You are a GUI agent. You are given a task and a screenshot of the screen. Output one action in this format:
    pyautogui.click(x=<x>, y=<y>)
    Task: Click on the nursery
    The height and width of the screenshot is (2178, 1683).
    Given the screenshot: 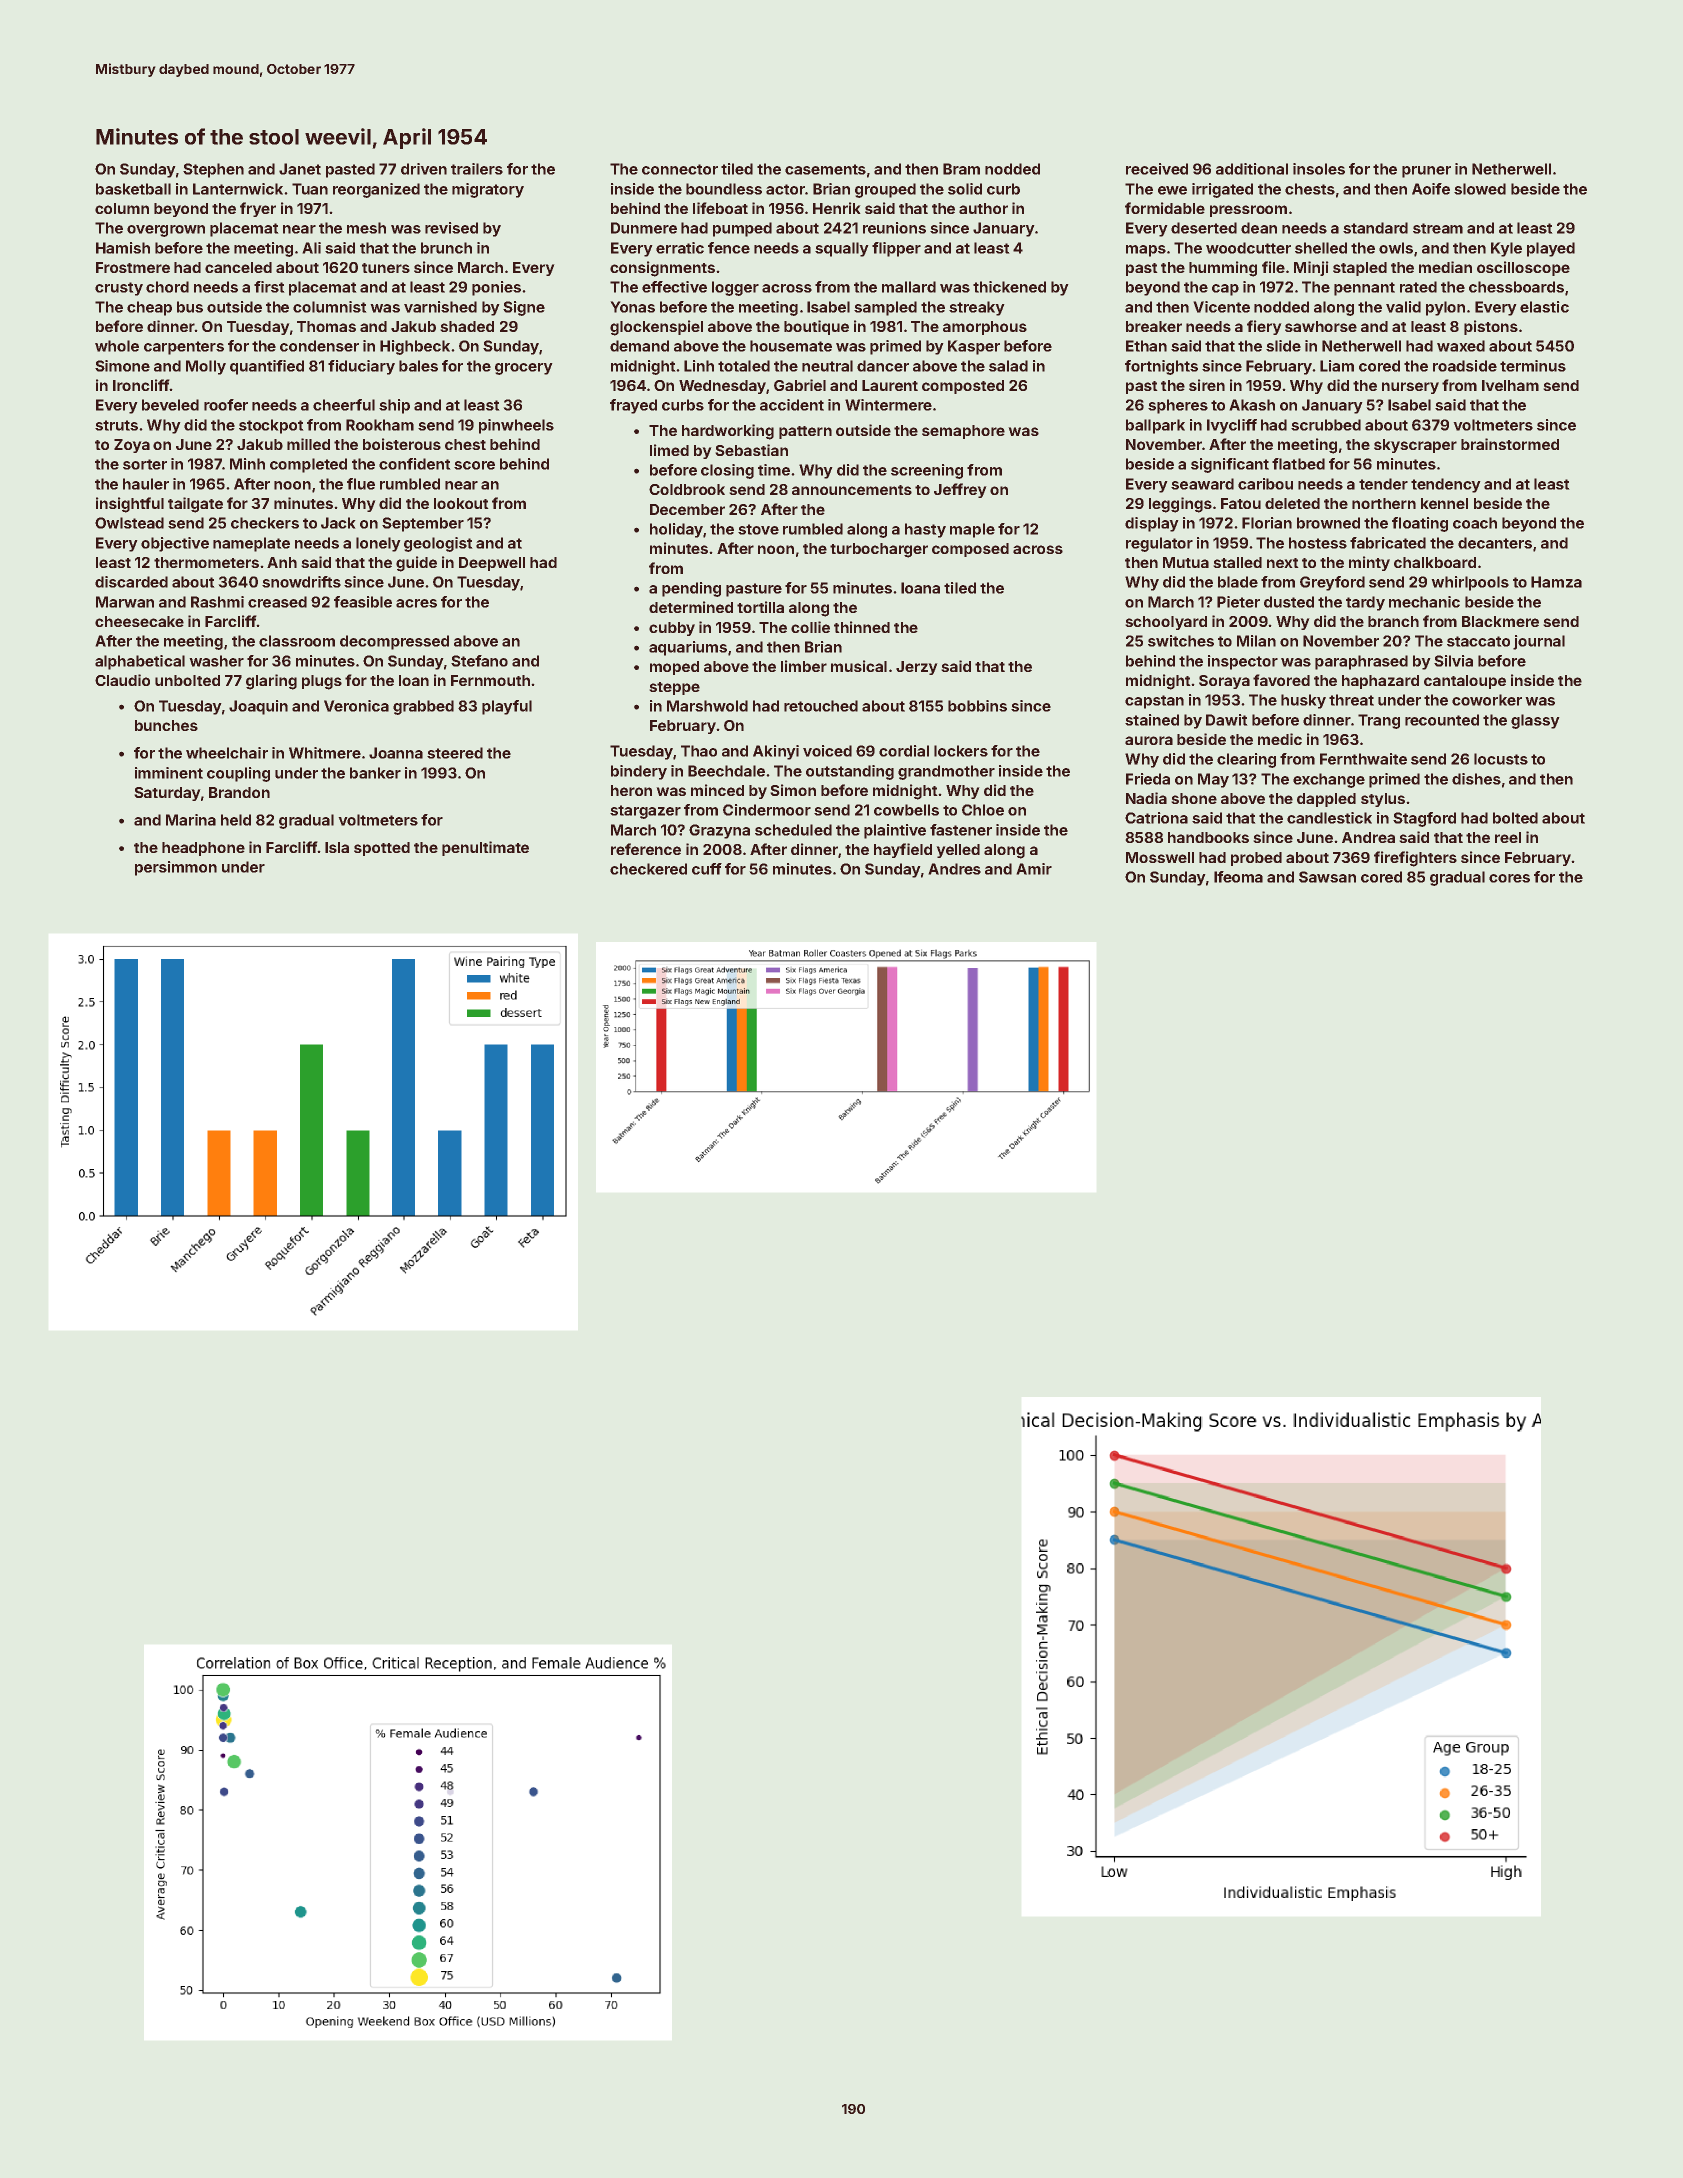 What is the action you would take?
    pyautogui.click(x=1410, y=388)
